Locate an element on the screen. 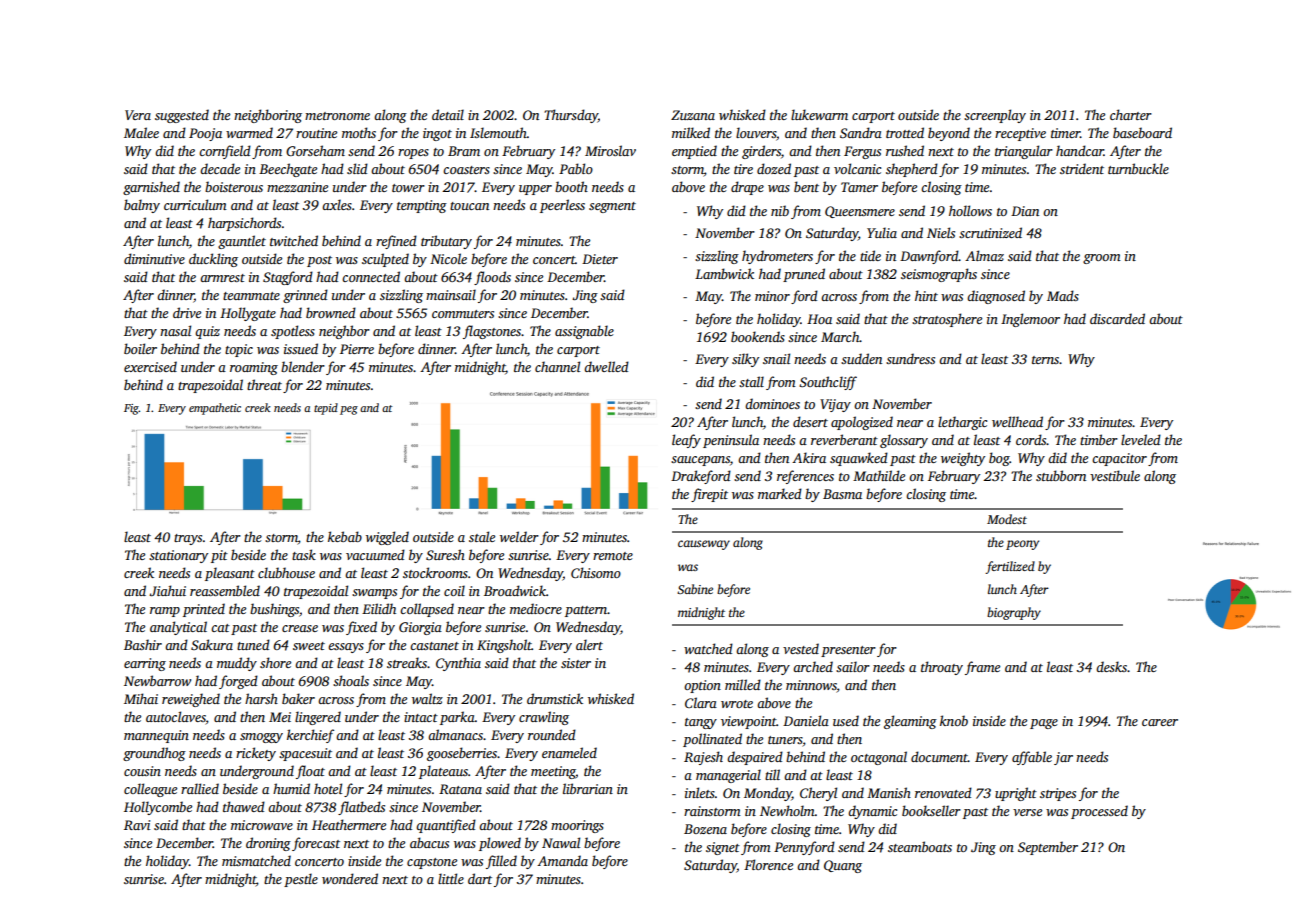  empathetic is located at coordinates (215, 409).
